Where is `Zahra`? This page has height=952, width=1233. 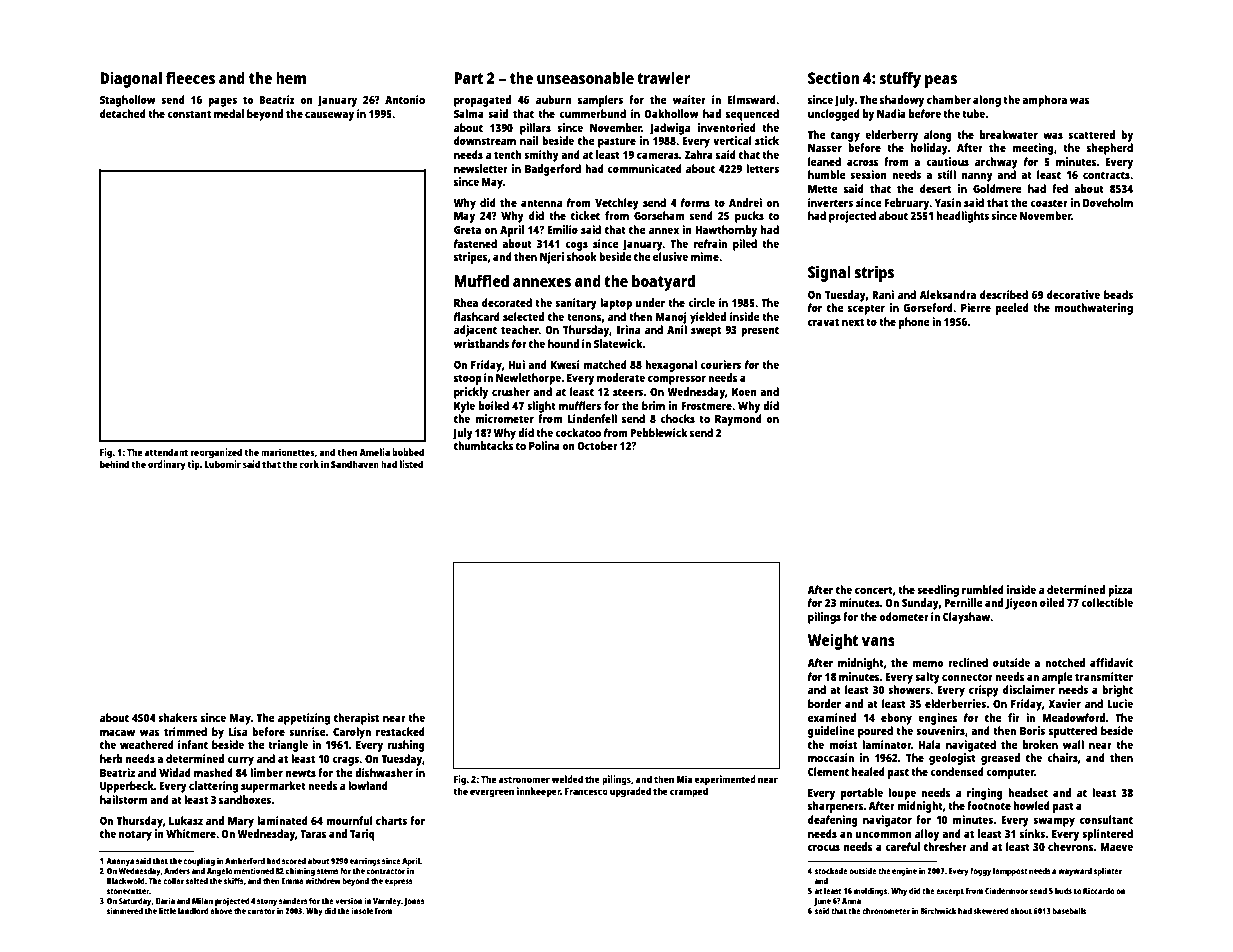
Zahra is located at coordinates (699, 154).
